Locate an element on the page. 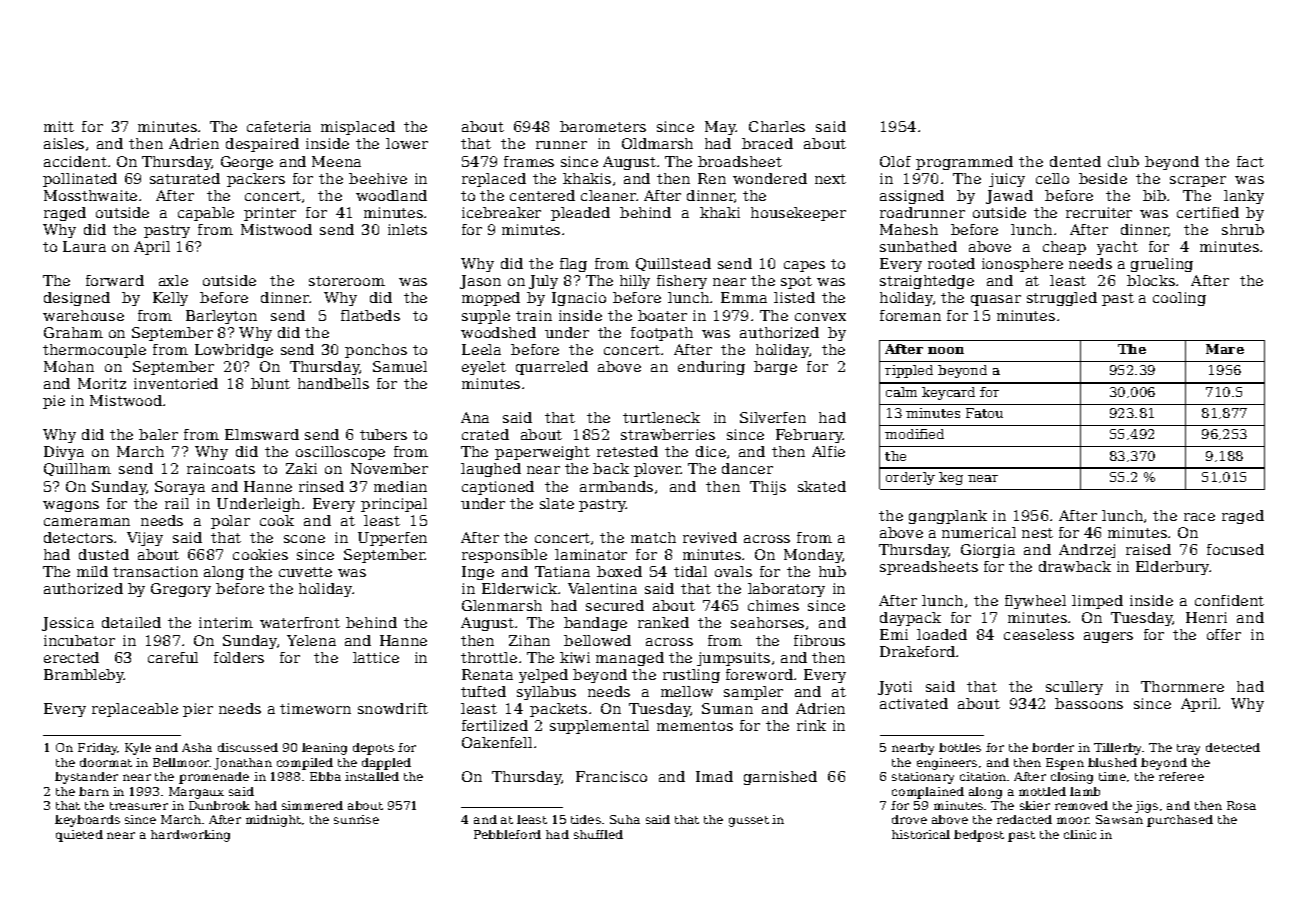  mitt is located at coordinates (59, 126).
